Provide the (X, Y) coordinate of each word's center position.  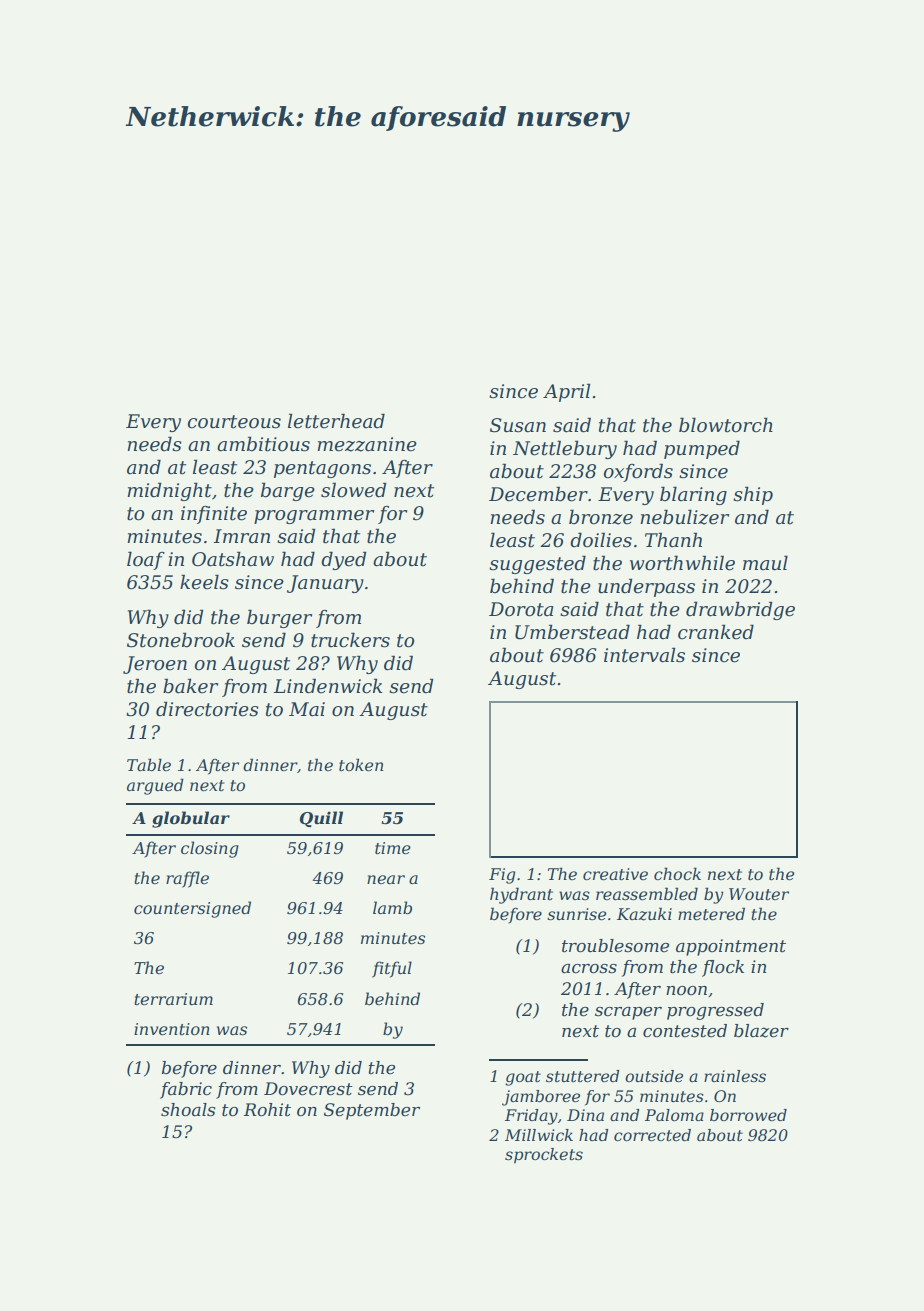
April (566, 392)
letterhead (336, 421)
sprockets (544, 1156)
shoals (188, 1110)
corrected (652, 1135)
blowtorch (726, 425)
